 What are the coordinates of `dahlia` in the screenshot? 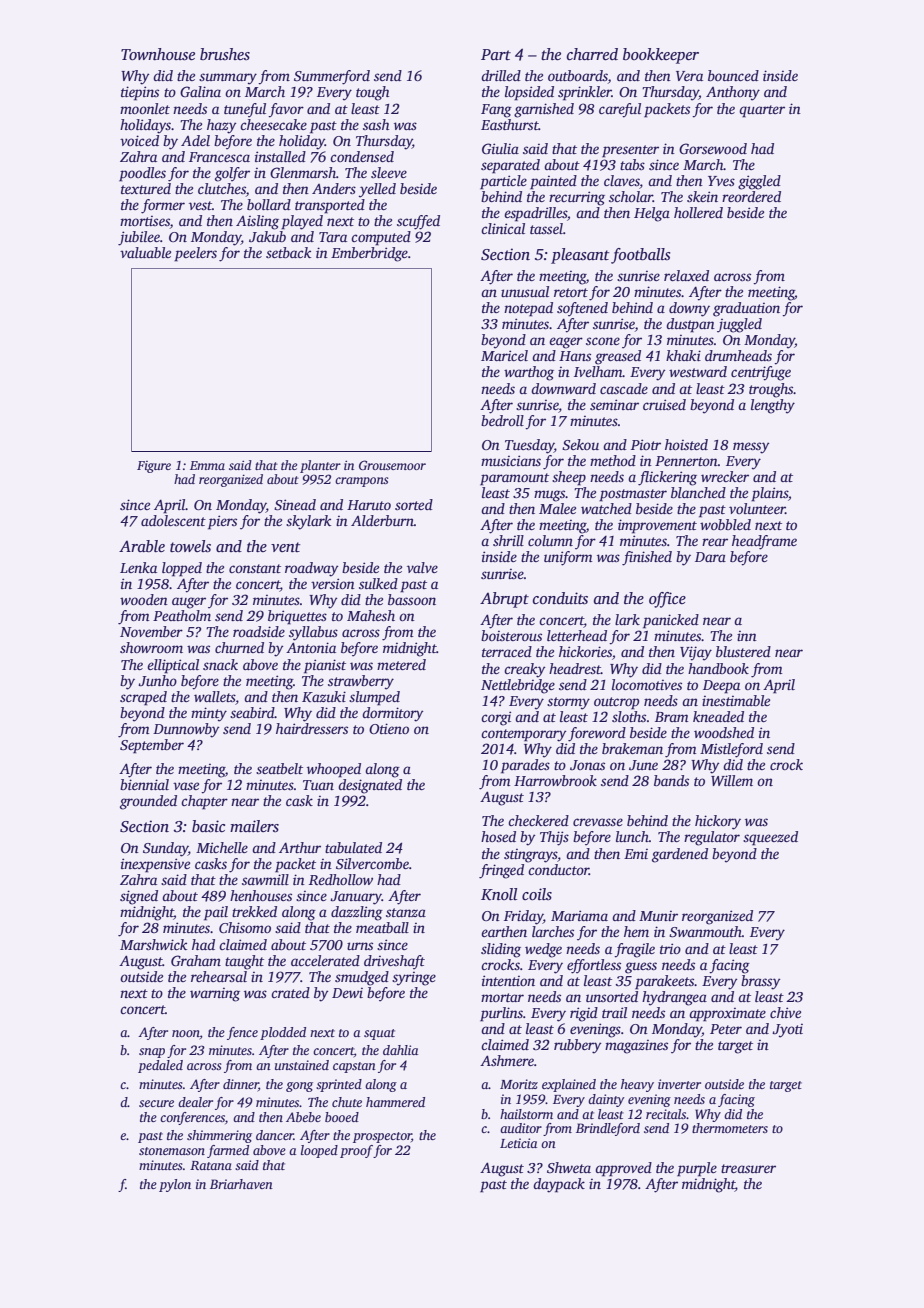 It's located at (400, 1050).
